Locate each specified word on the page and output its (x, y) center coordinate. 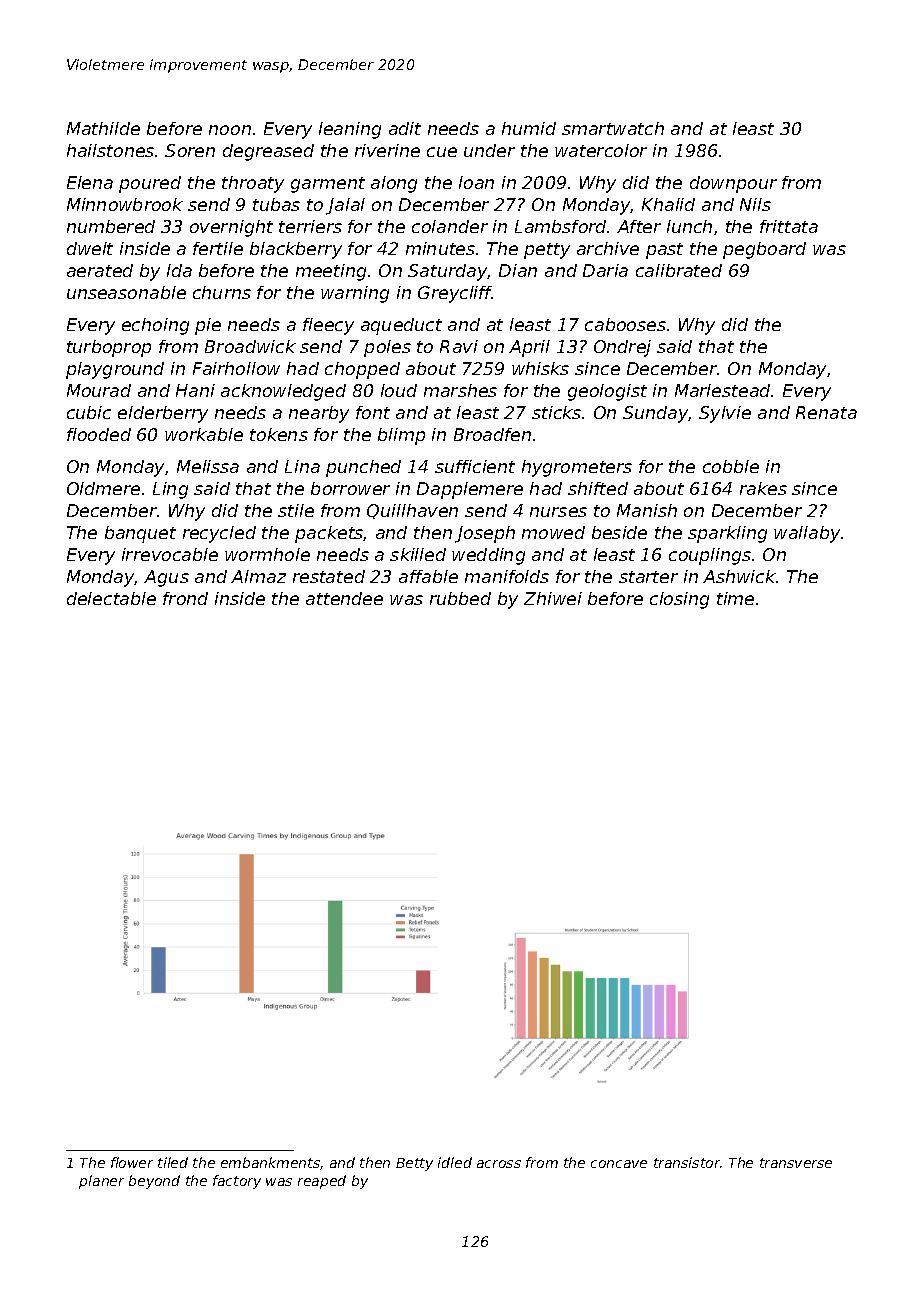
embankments (270, 1162)
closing (679, 600)
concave (619, 1164)
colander (450, 226)
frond (185, 598)
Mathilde (103, 128)
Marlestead (723, 390)
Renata (826, 412)
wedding (488, 556)
